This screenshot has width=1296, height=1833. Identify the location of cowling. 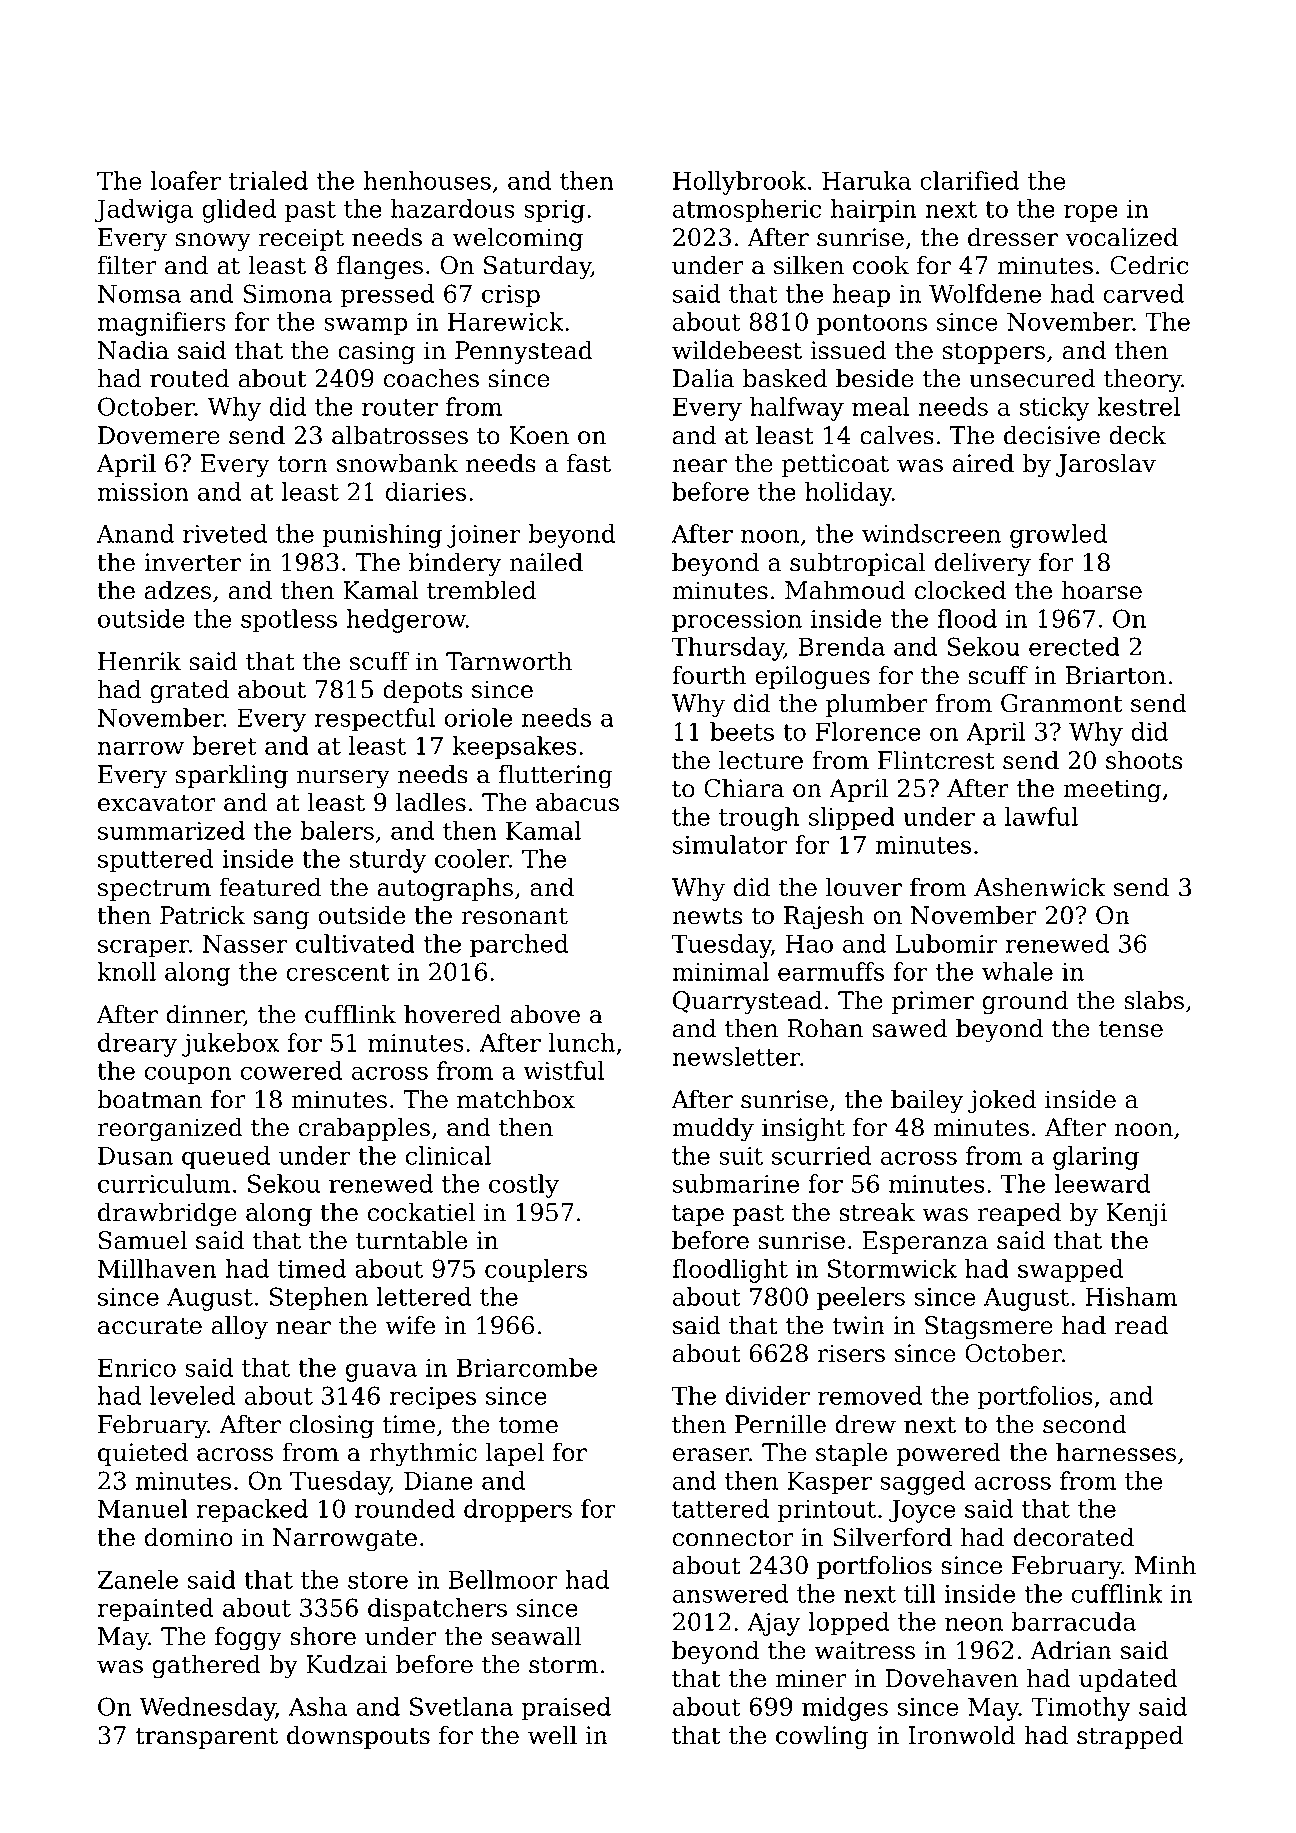
(822, 1737).
